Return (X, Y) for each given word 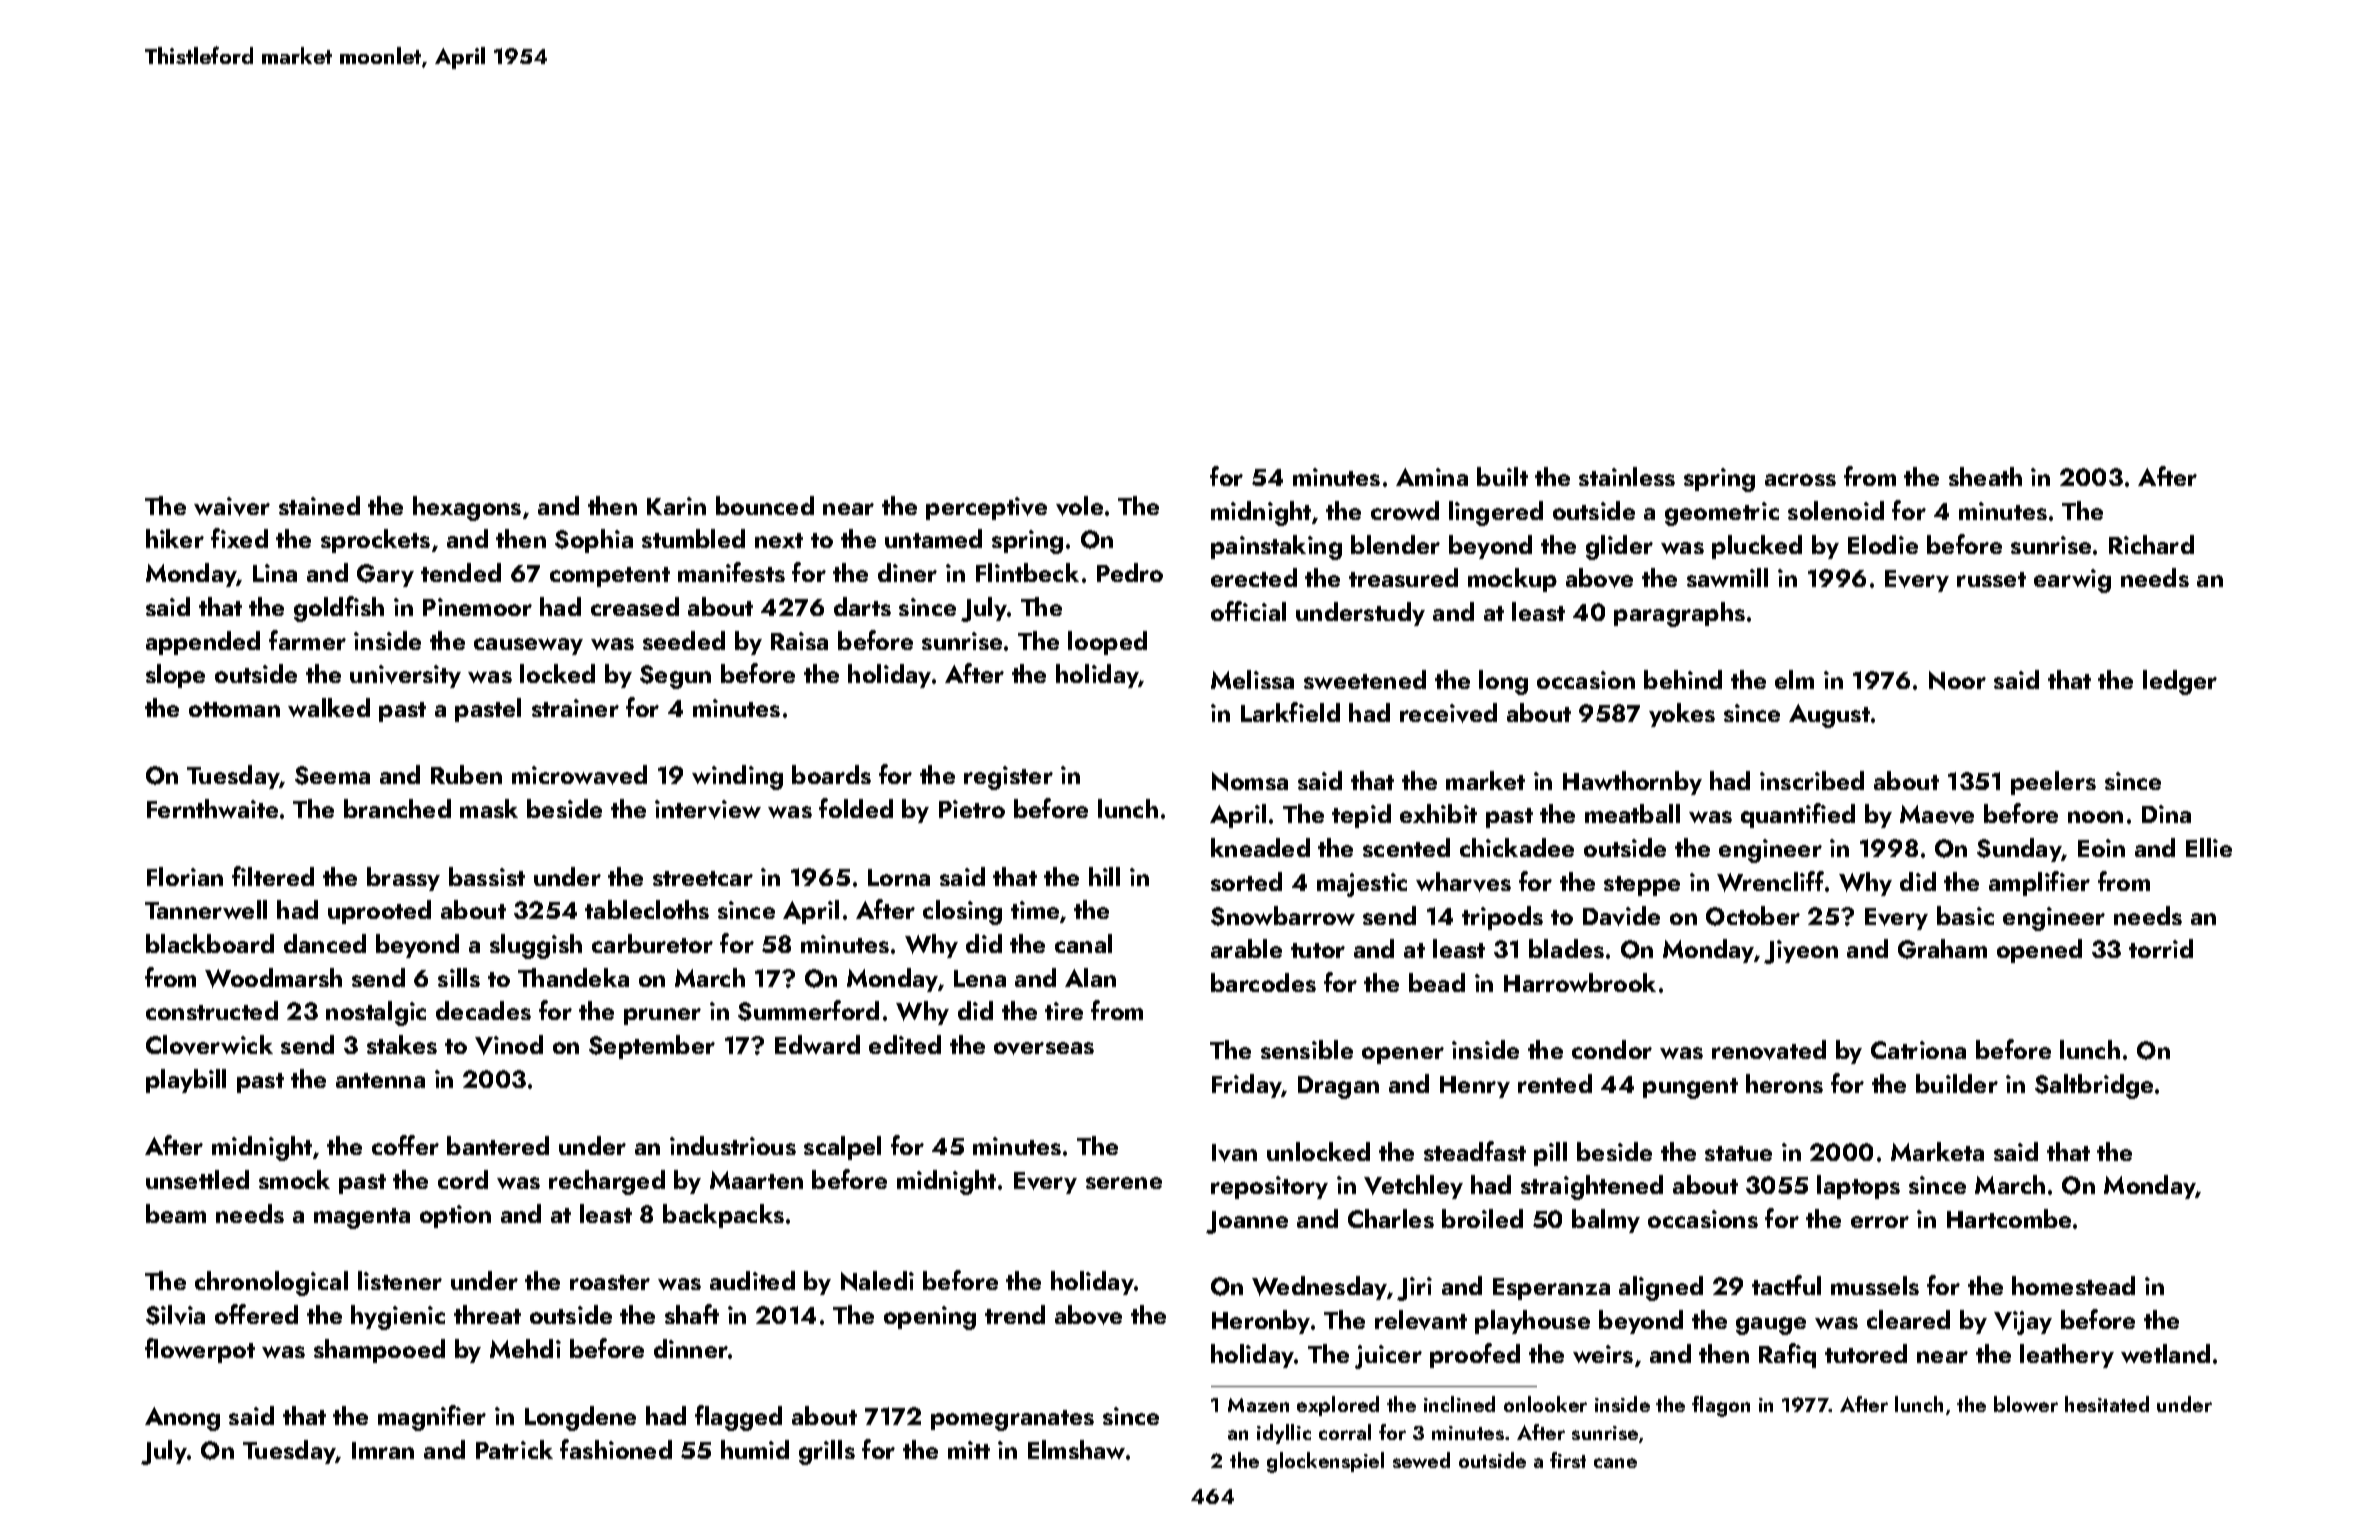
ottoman (234, 709)
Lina (275, 573)
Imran (383, 1450)
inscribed (1812, 780)
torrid (2161, 948)
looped (1107, 643)
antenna (380, 1080)
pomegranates (1012, 1420)
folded (856, 808)
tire (1064, 1011)
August (1829, 716)
